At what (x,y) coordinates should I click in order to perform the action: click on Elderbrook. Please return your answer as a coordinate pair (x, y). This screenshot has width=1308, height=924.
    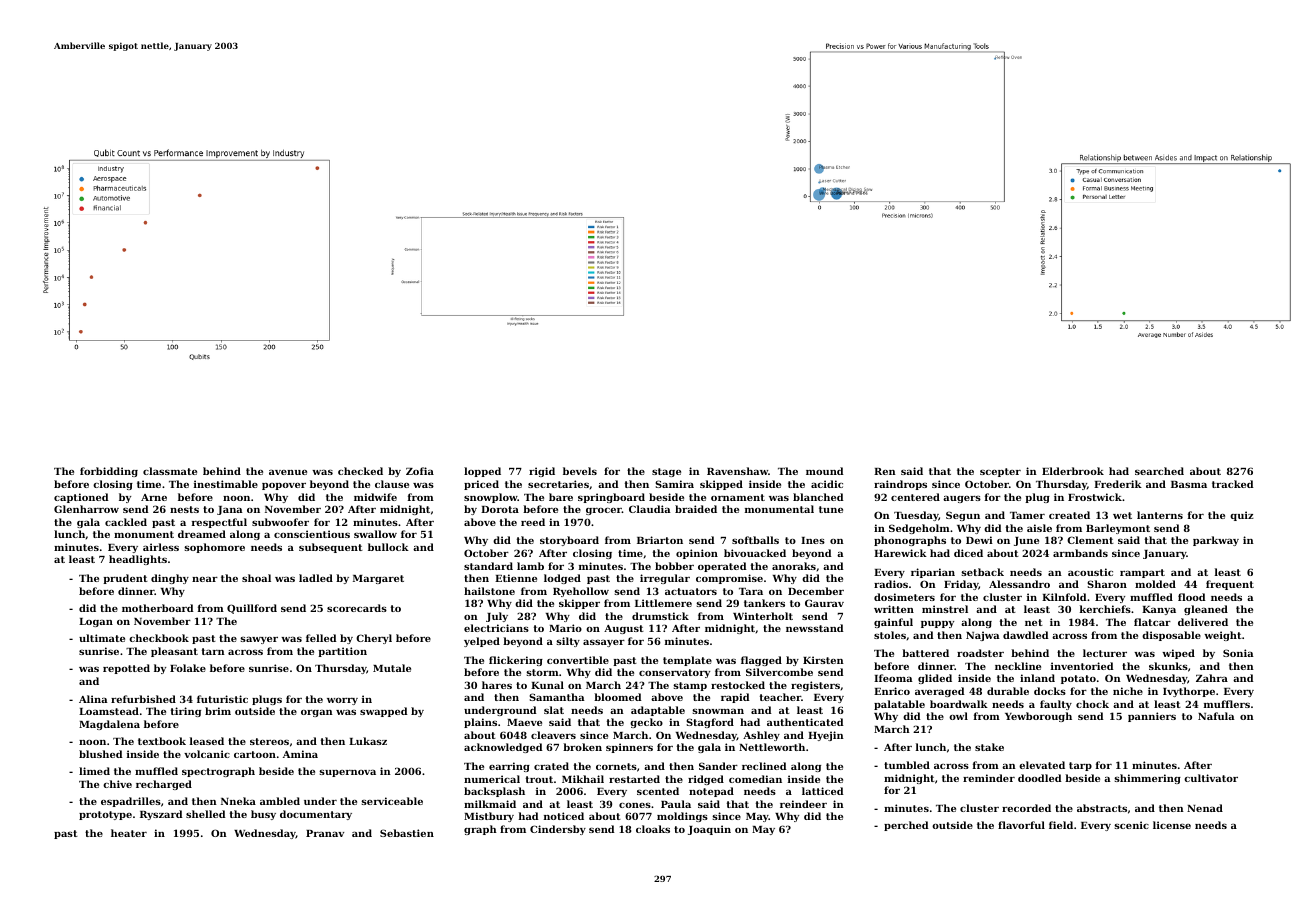
    Looking at the image, I should click on (1073, 471).
